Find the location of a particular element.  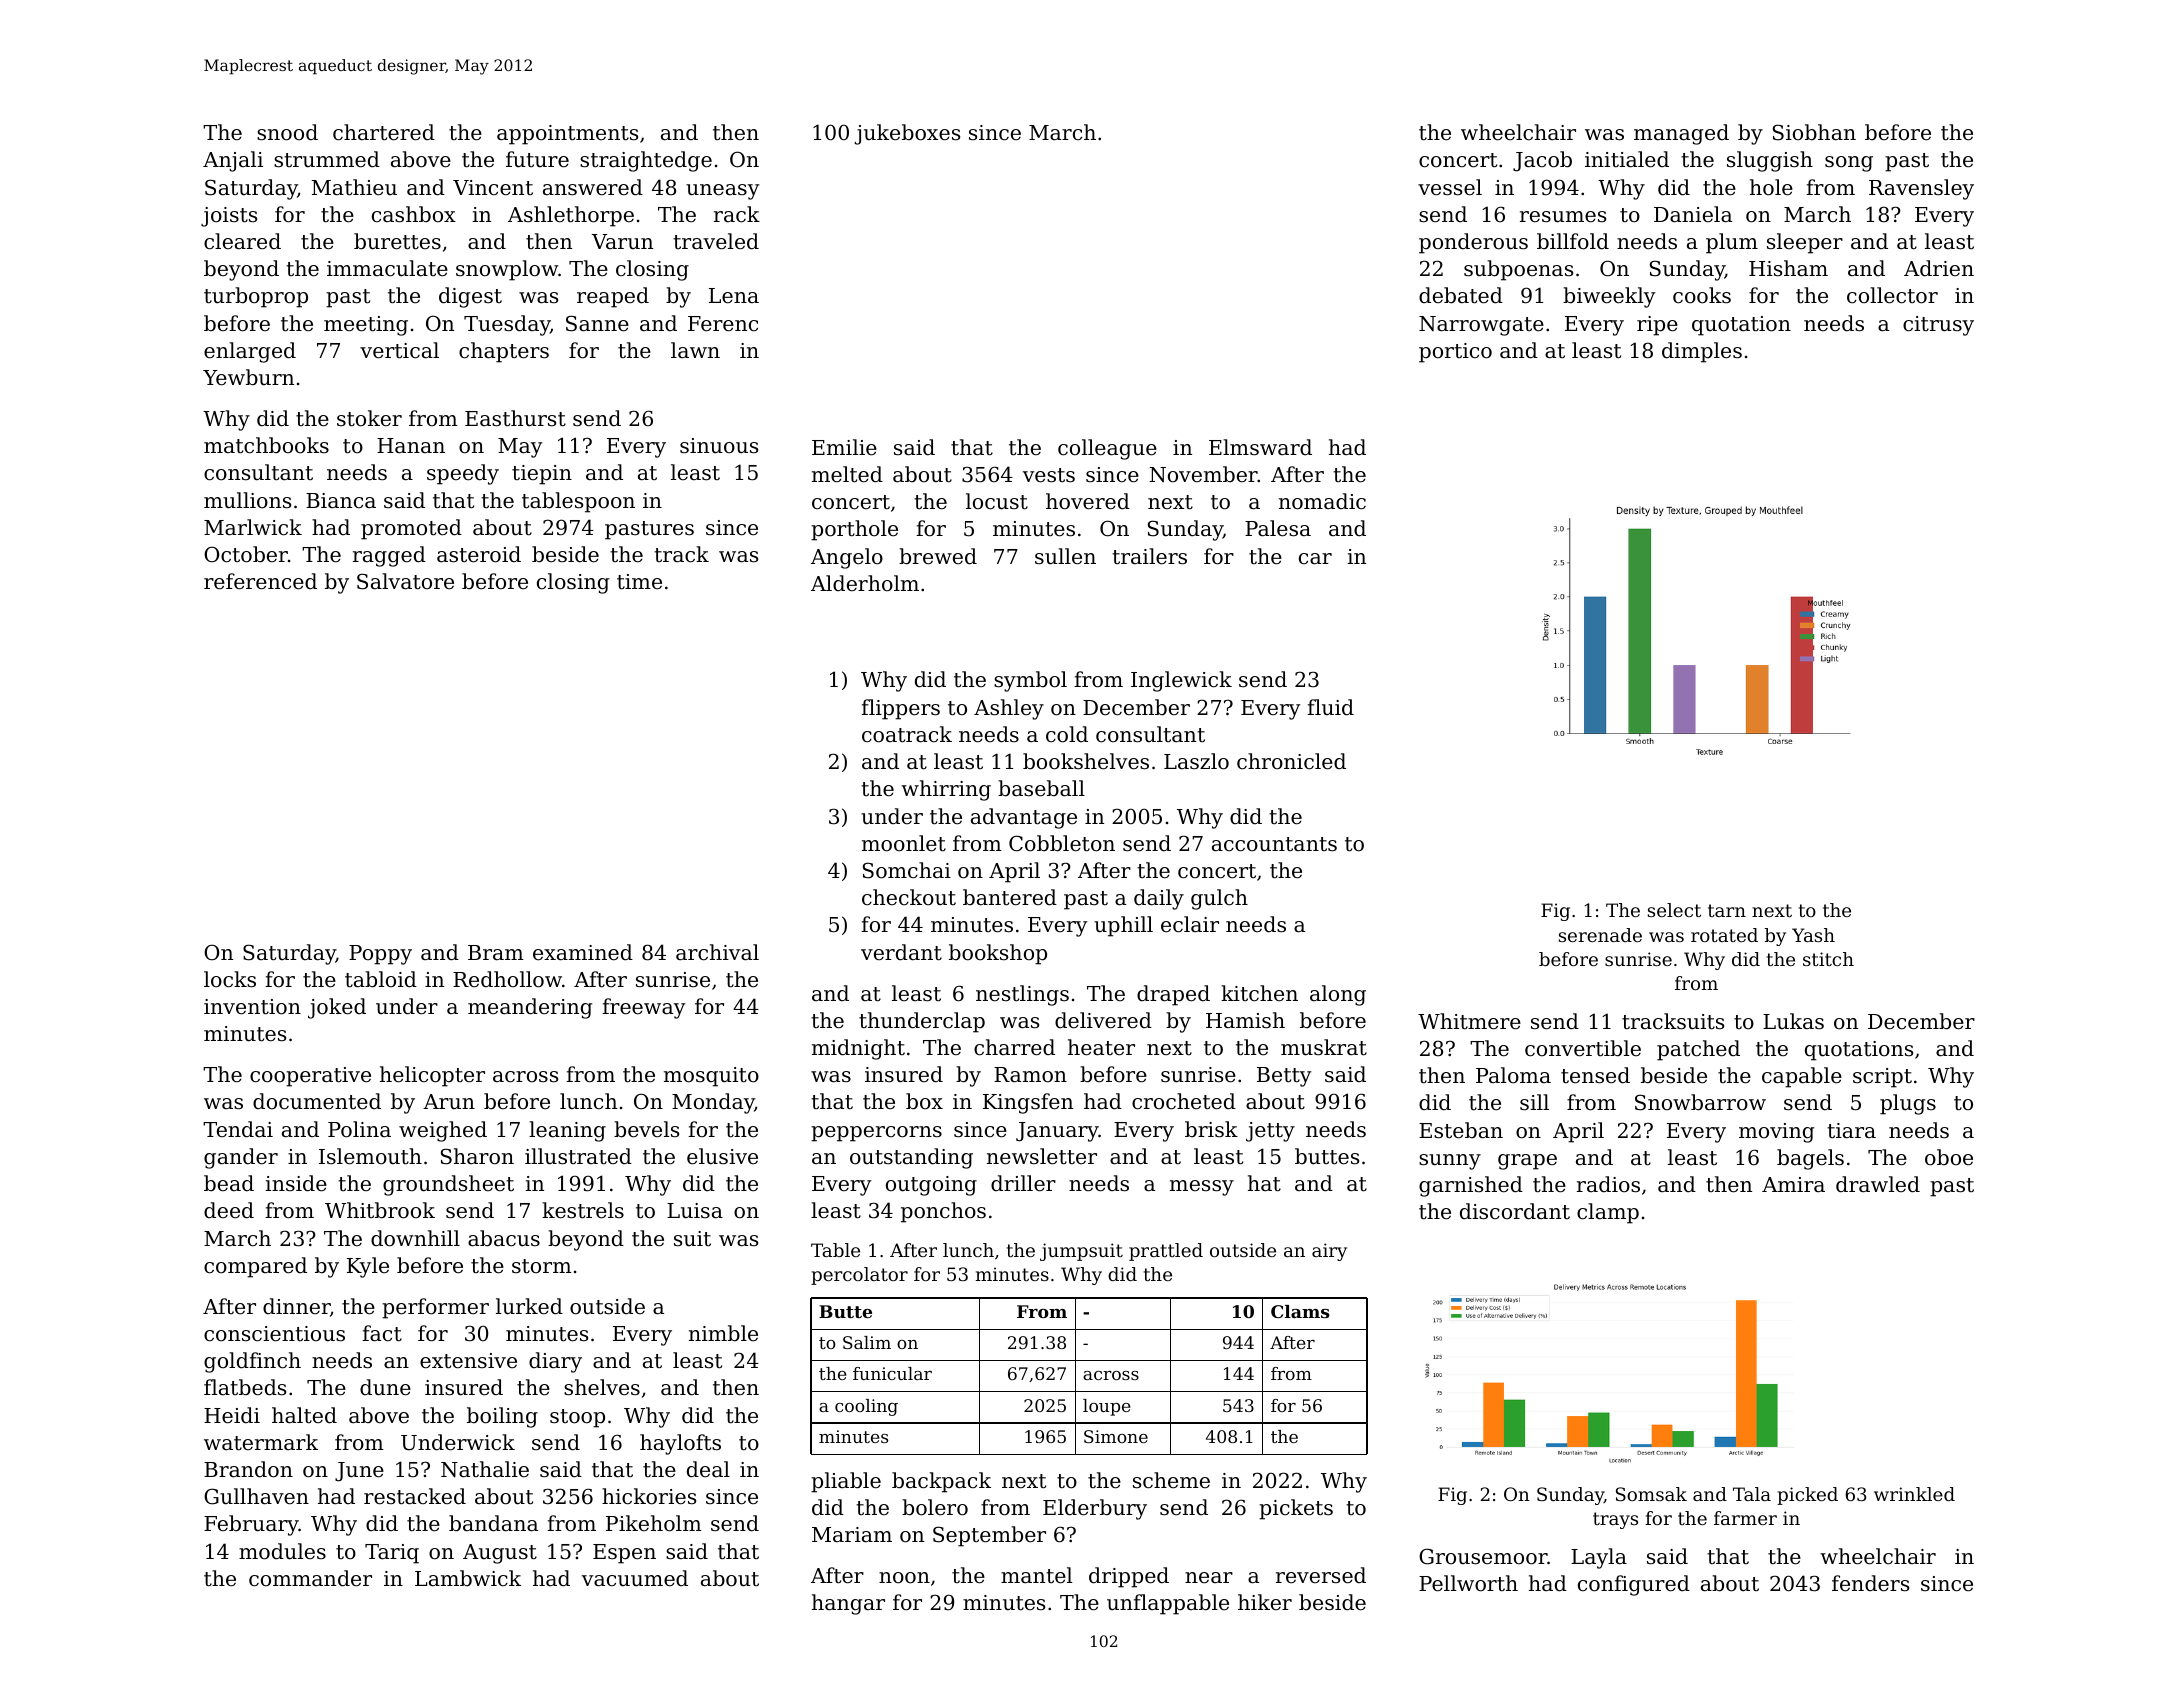

jukeboxes is located at coordinates (907, 134).
